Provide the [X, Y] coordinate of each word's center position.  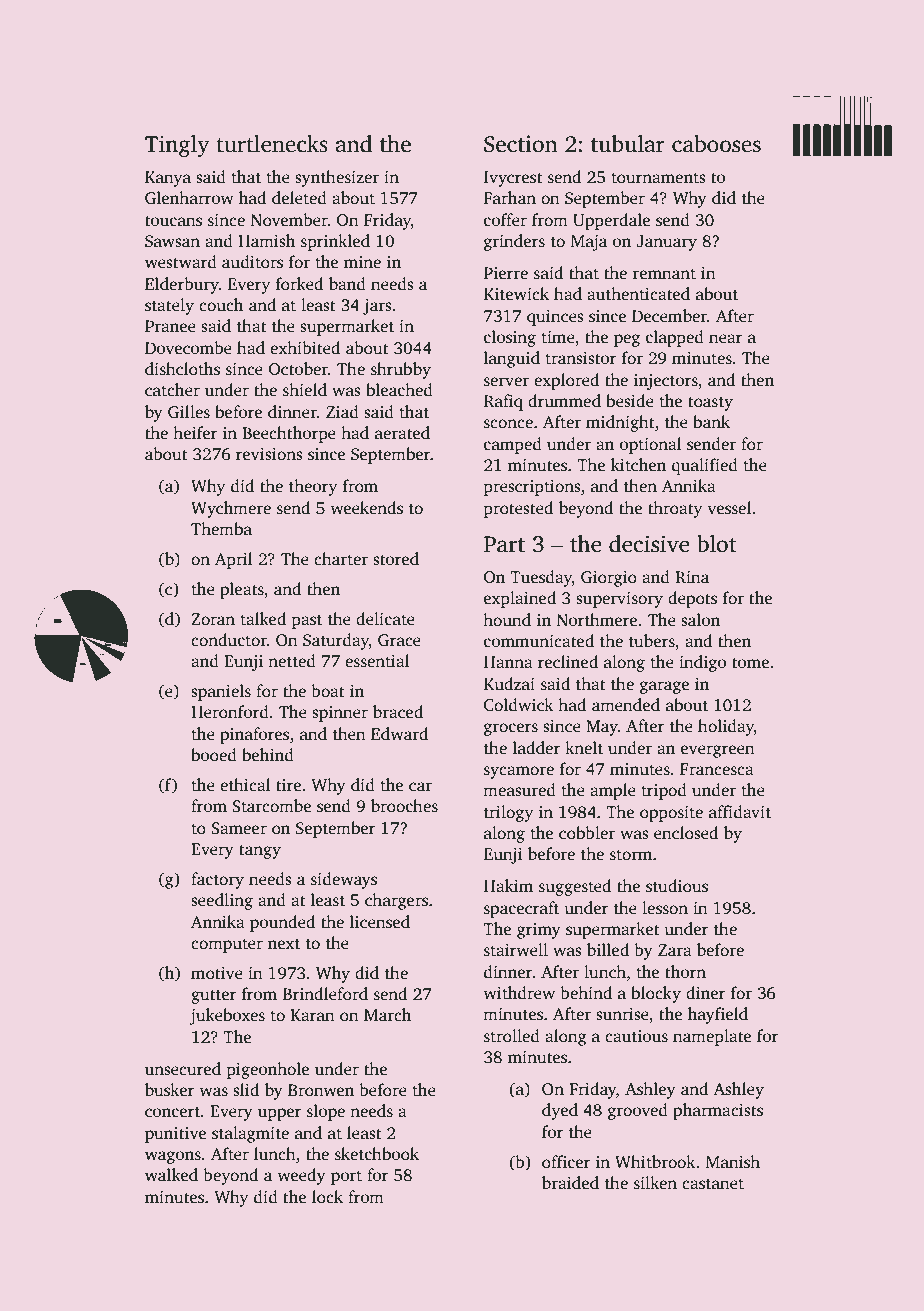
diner [706, 992]
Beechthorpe [289, 434]
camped [513, 445]
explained [520, 599]
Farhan [510, 197]
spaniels [221, 692]
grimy [539, 931]
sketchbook [377, 1154]
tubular [628, 144]
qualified [705, 466]
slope [326, 1112]
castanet [713, 1184]
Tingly [177, 146]
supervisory [619, 600]
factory [217, 880]
